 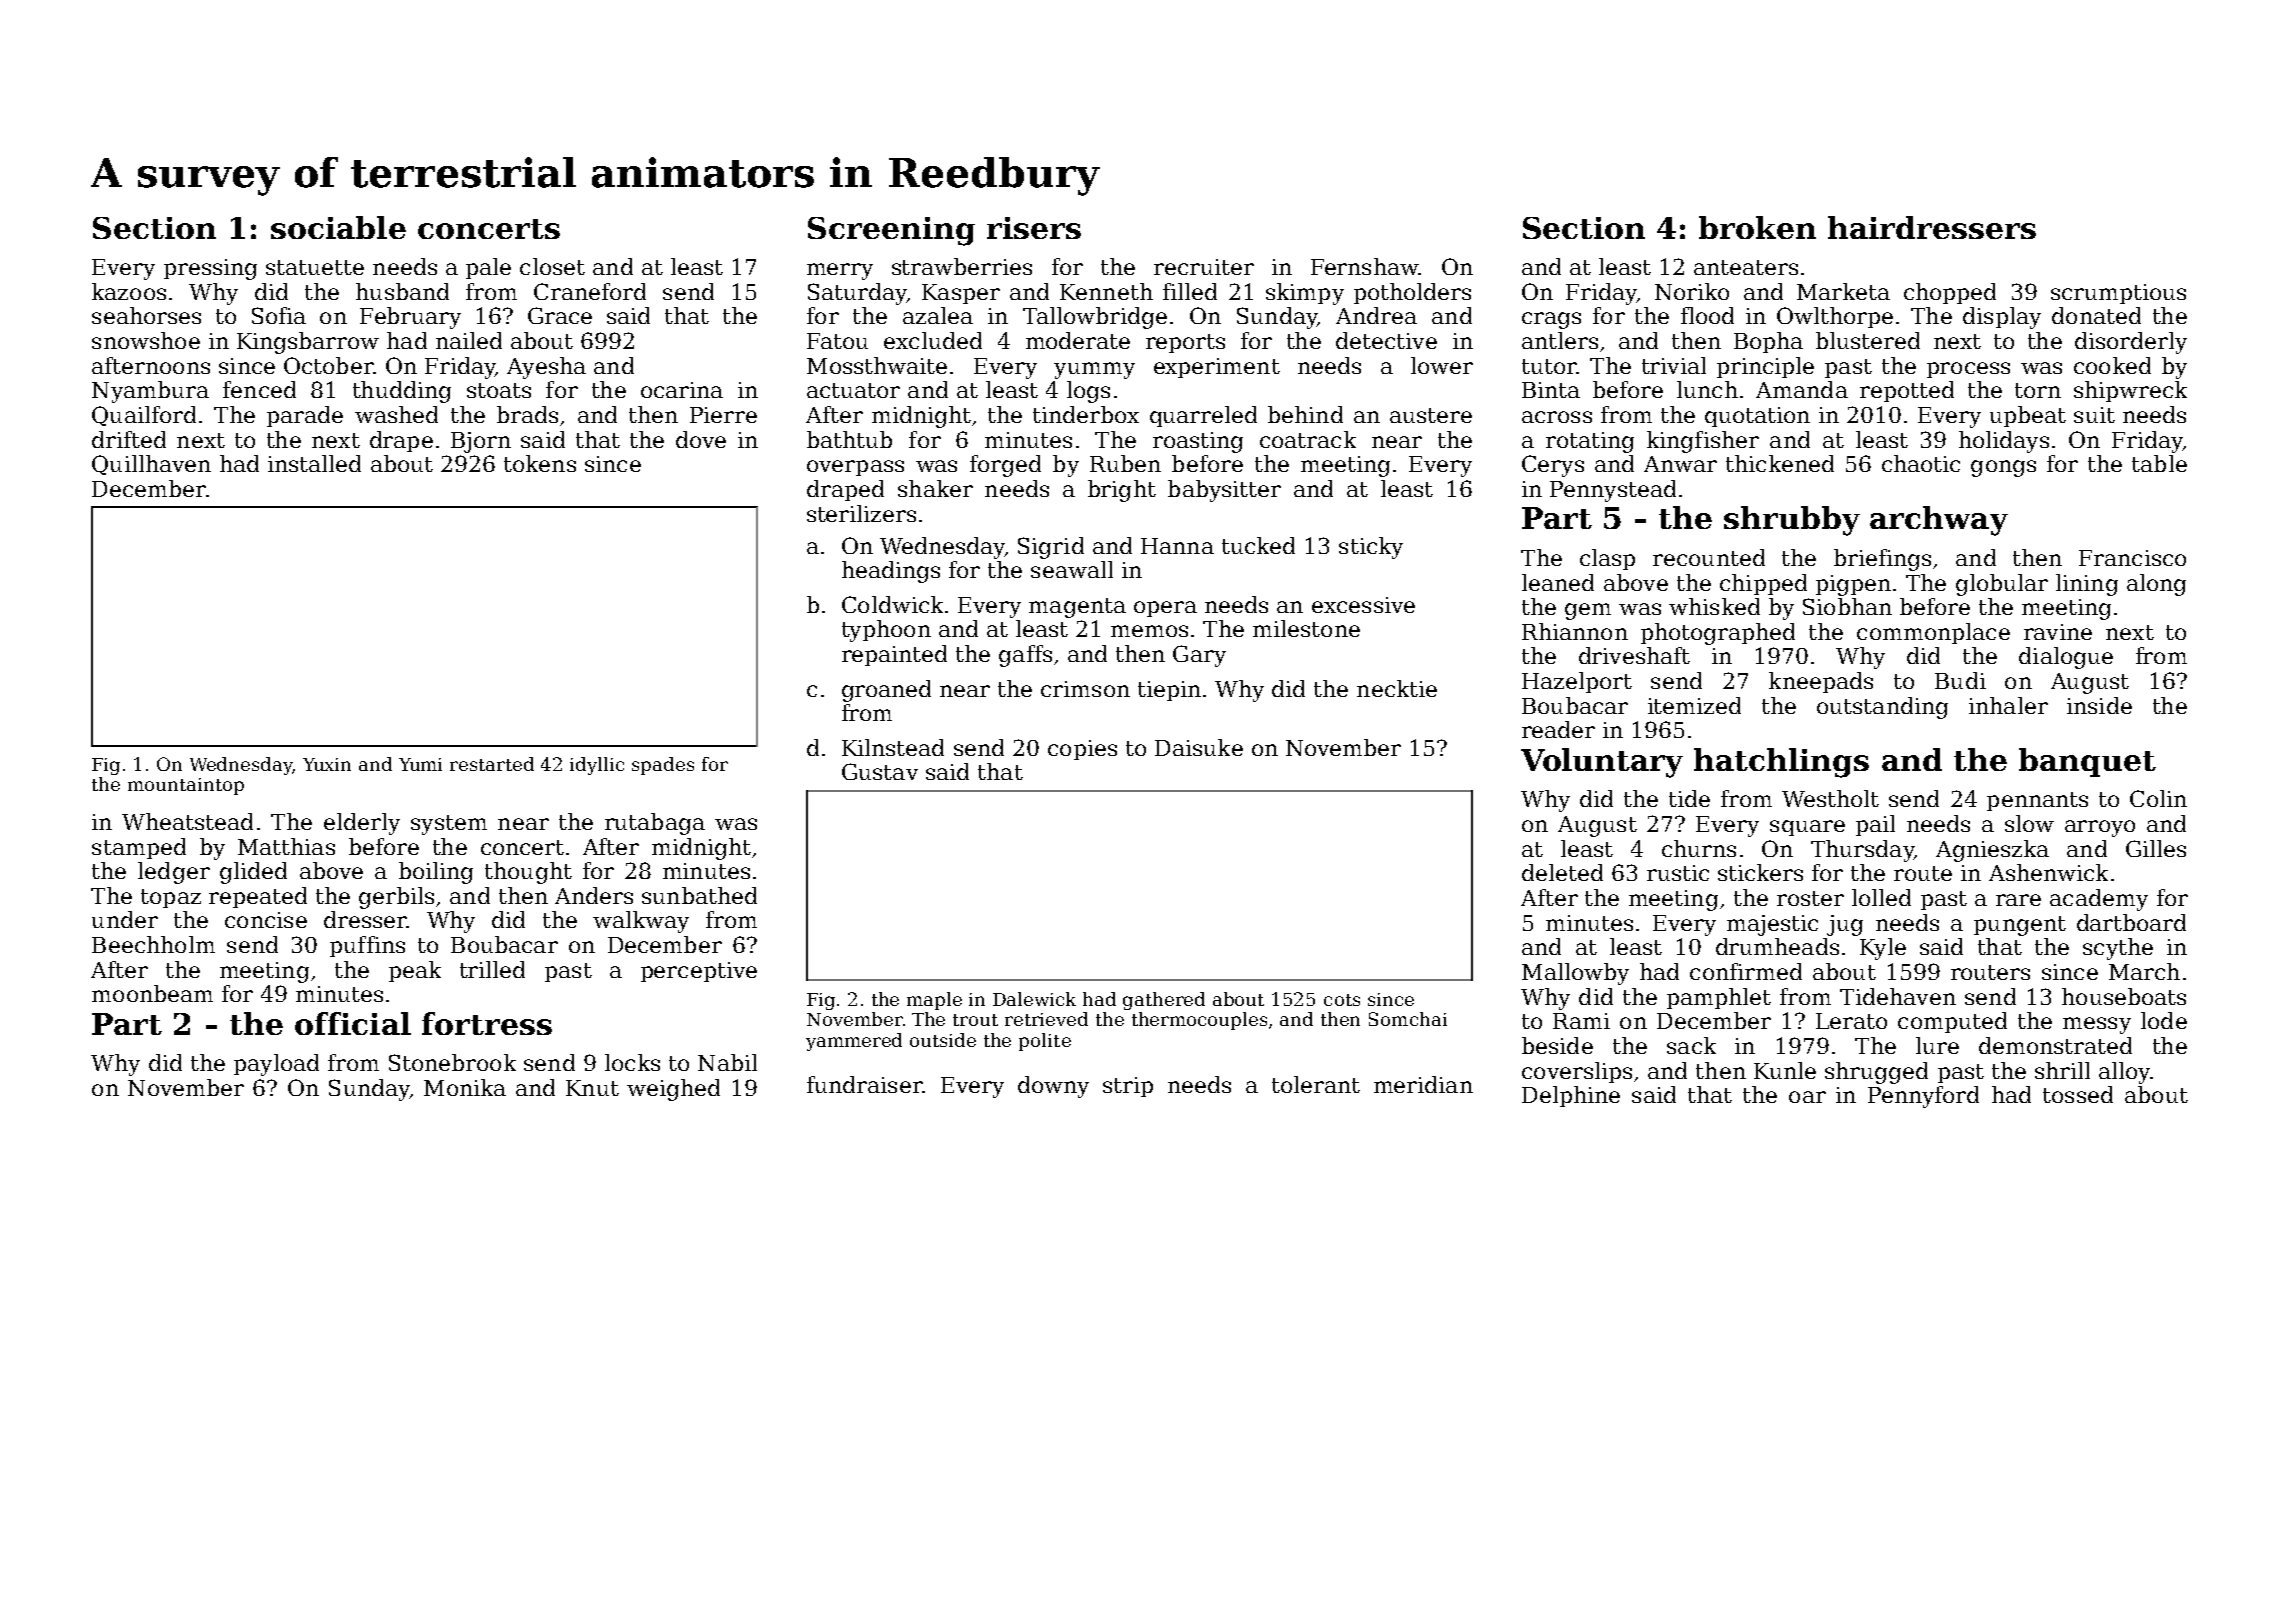 I want to click on outstanding, so click(x=1882, y=708).
